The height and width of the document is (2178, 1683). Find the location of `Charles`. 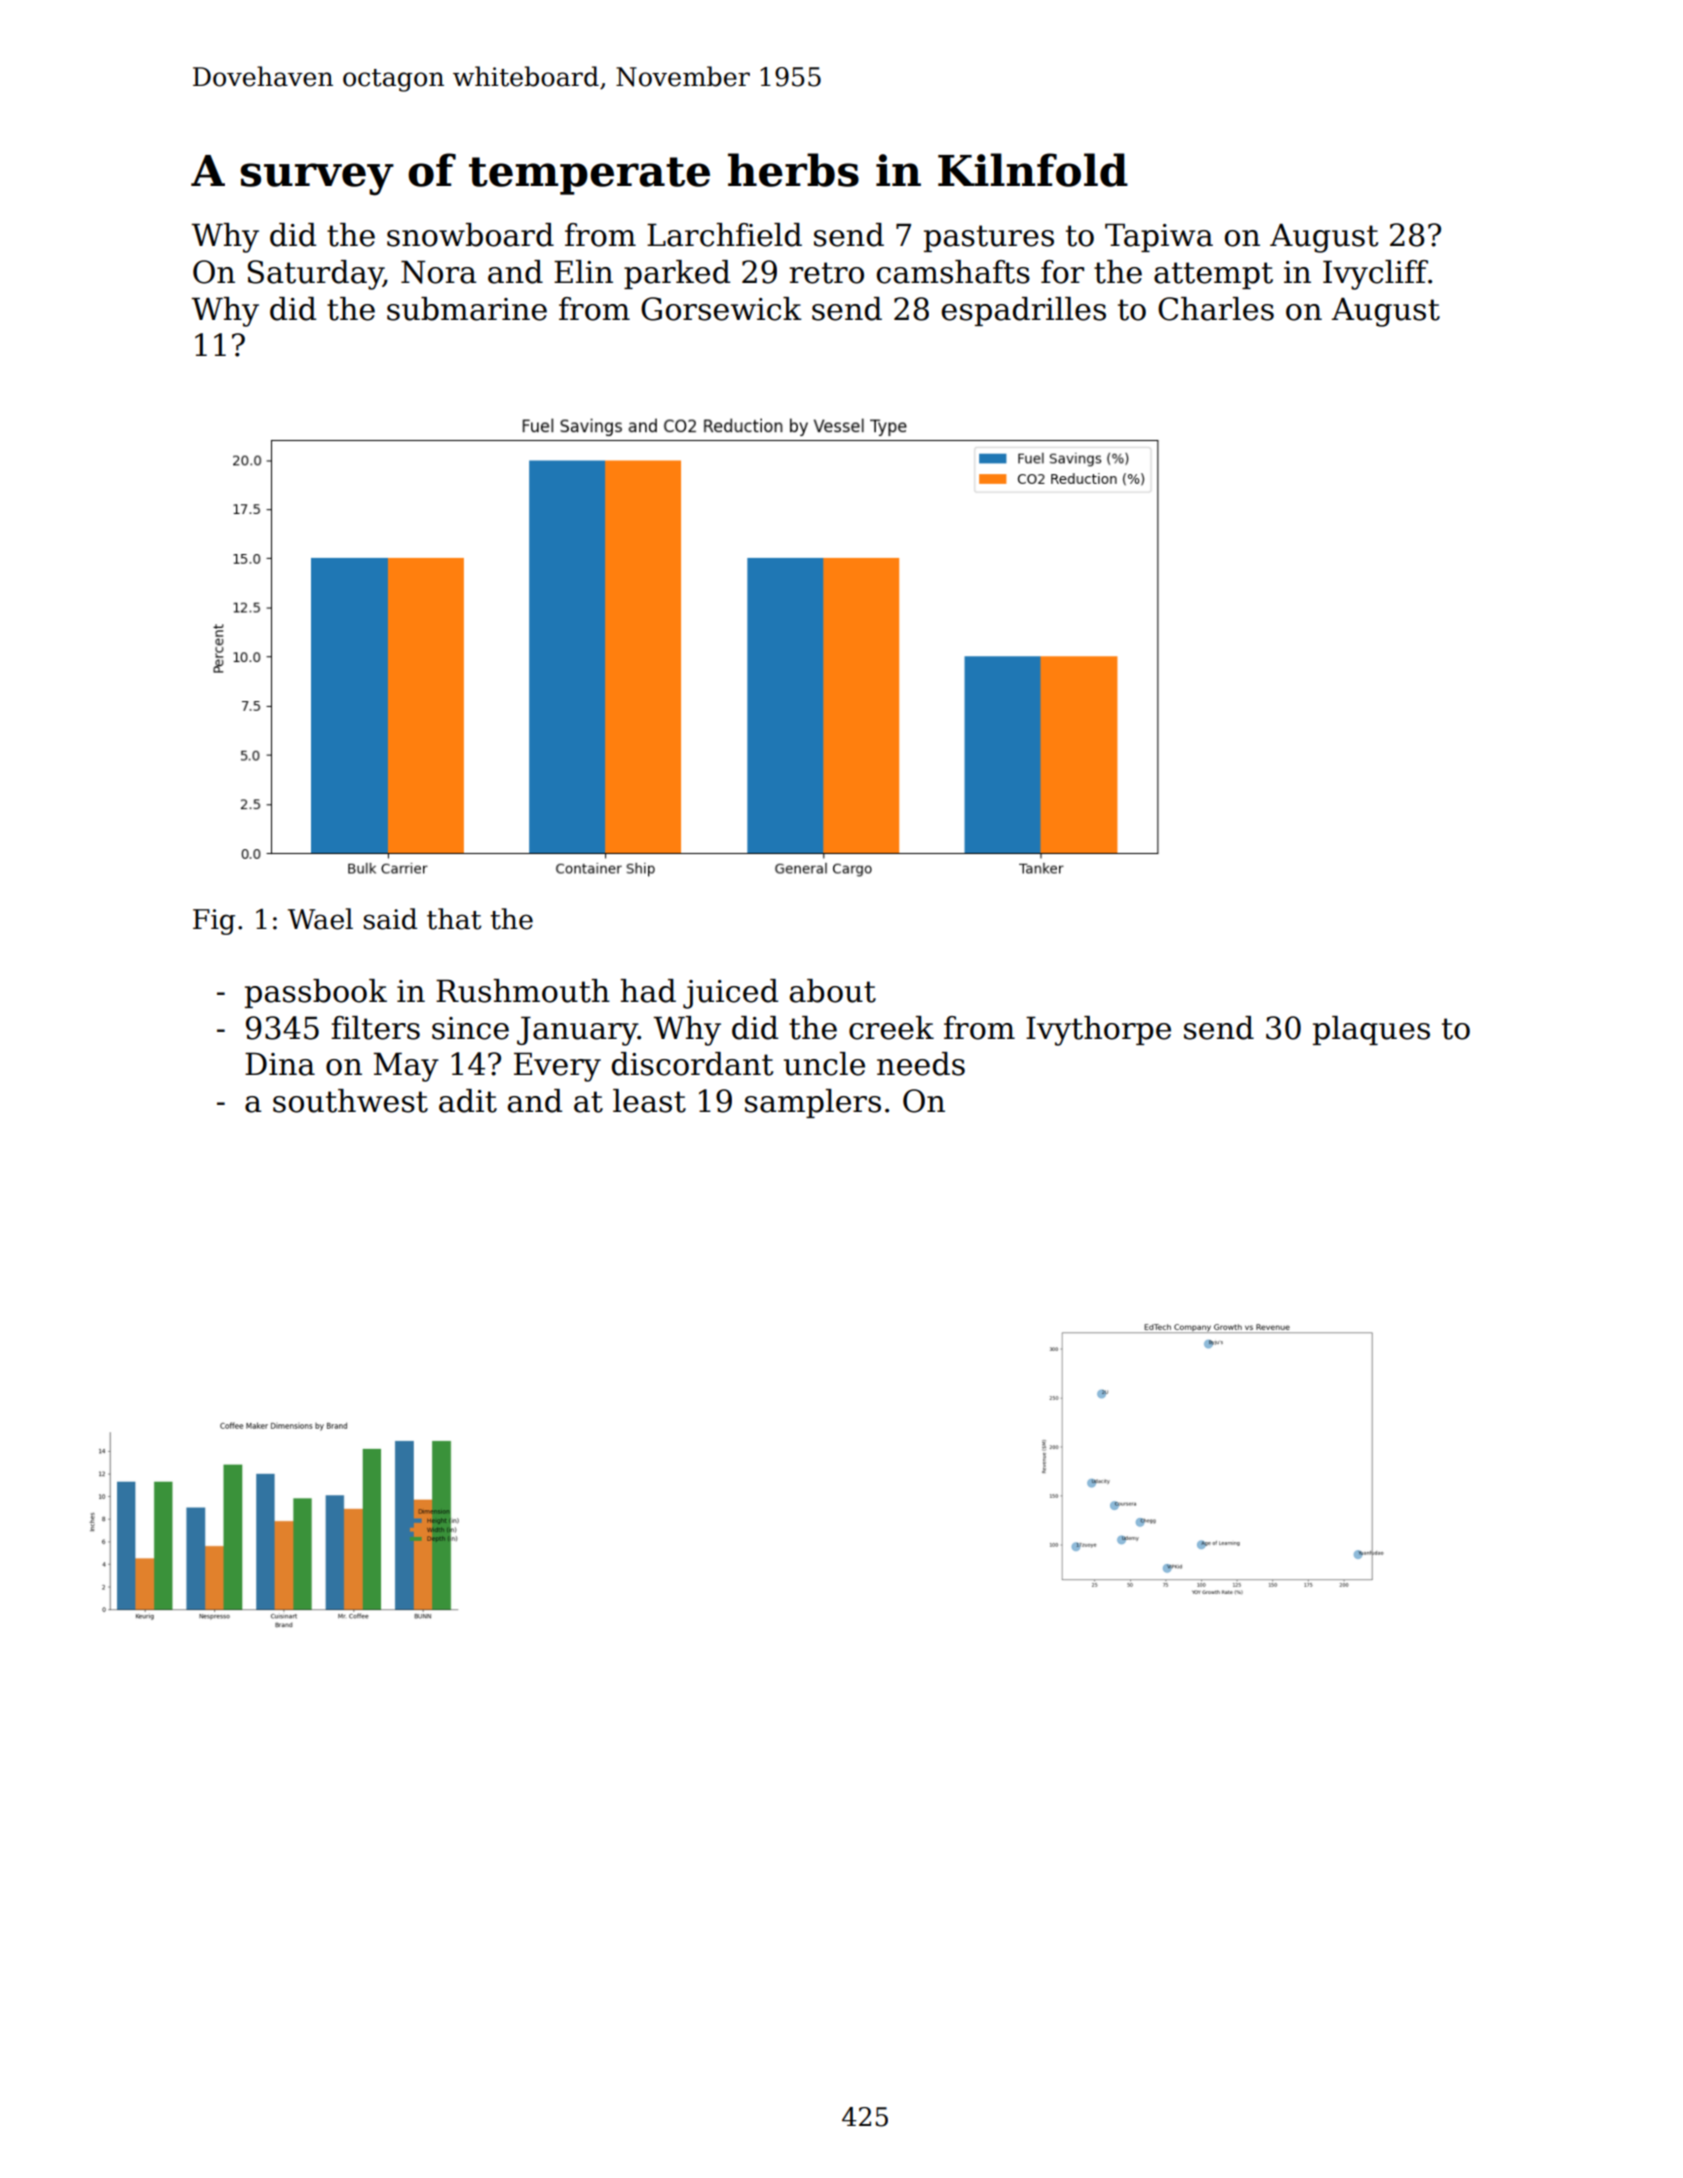

Charles is located at coordinates (1216, 309).
